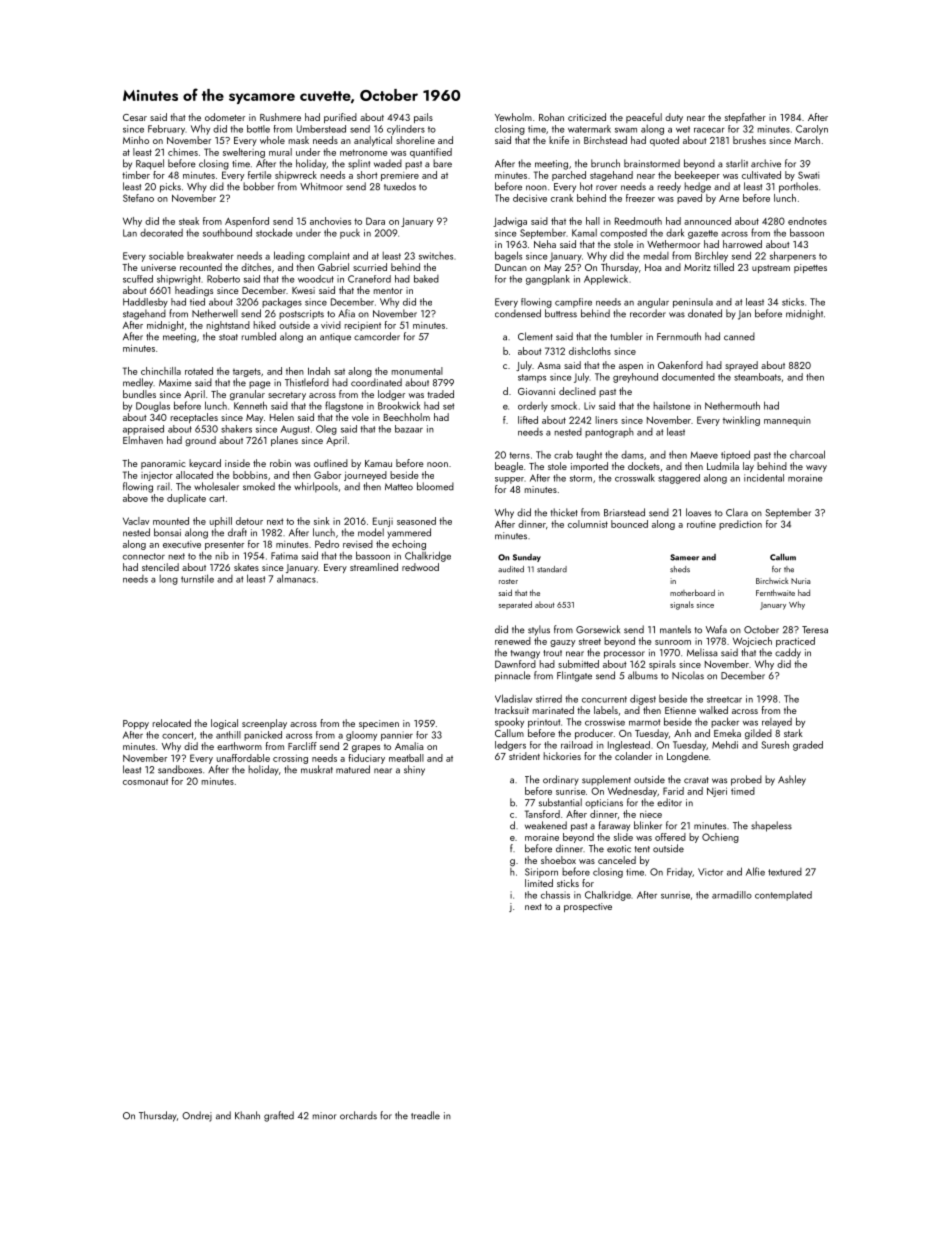 The image size is (952, 1233). I want to click on matured, so click(353, 769).
